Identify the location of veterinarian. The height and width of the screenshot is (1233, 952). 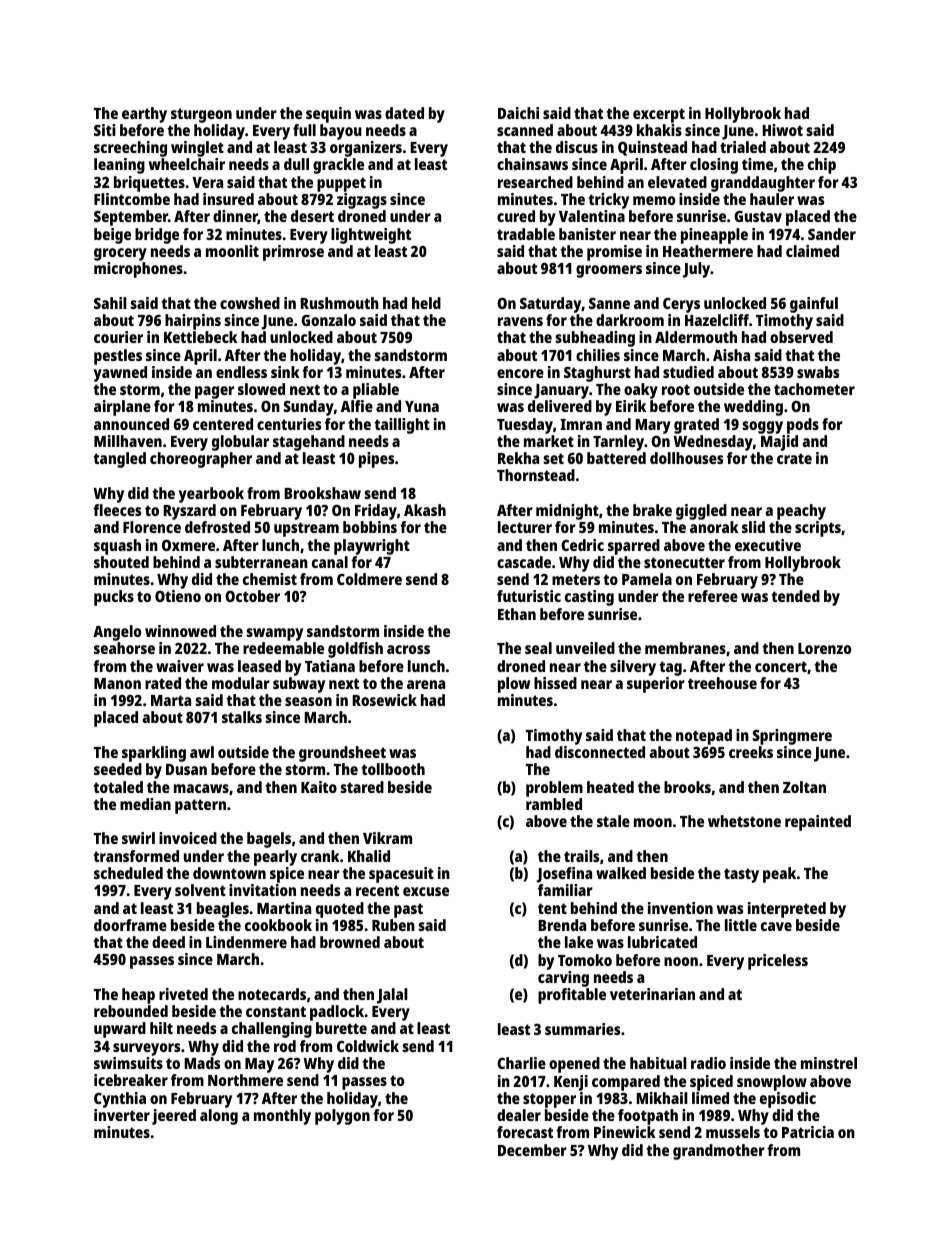
(652, 994).
